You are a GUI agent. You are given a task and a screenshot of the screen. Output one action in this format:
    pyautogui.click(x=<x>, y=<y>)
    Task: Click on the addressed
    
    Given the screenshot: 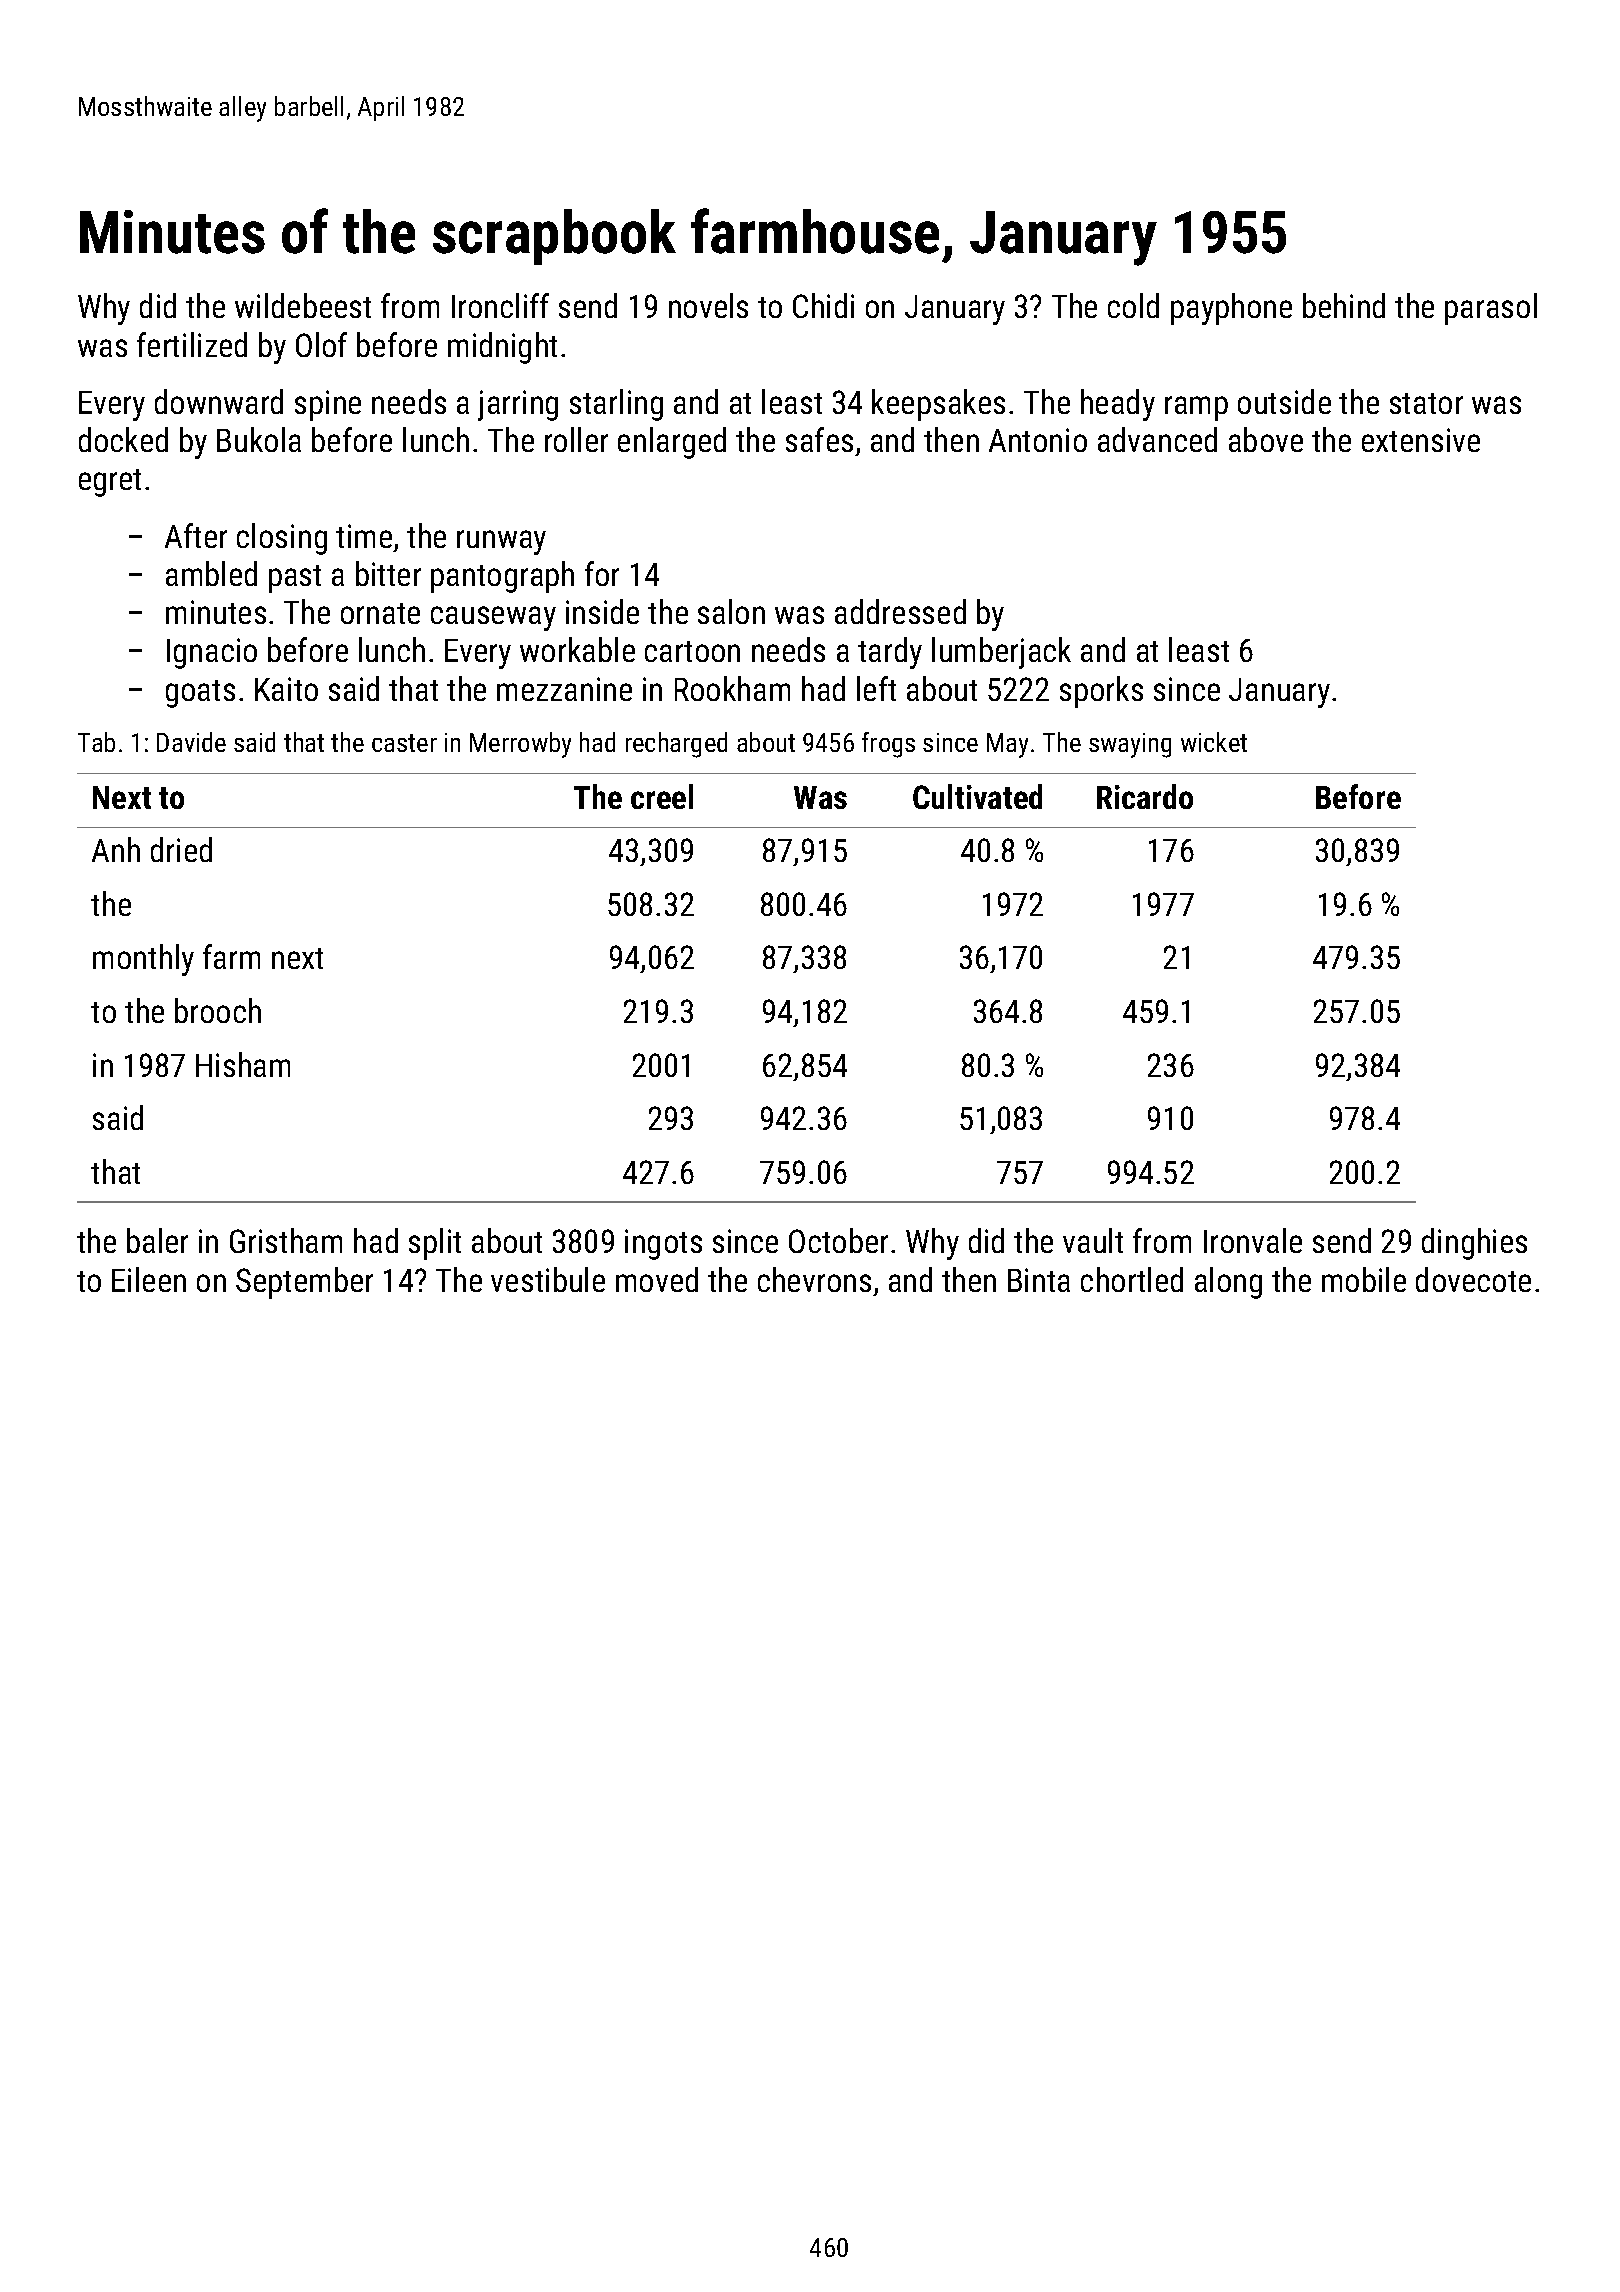 What is the action you would take?
    pyautogui.click(x=900, y=611)
